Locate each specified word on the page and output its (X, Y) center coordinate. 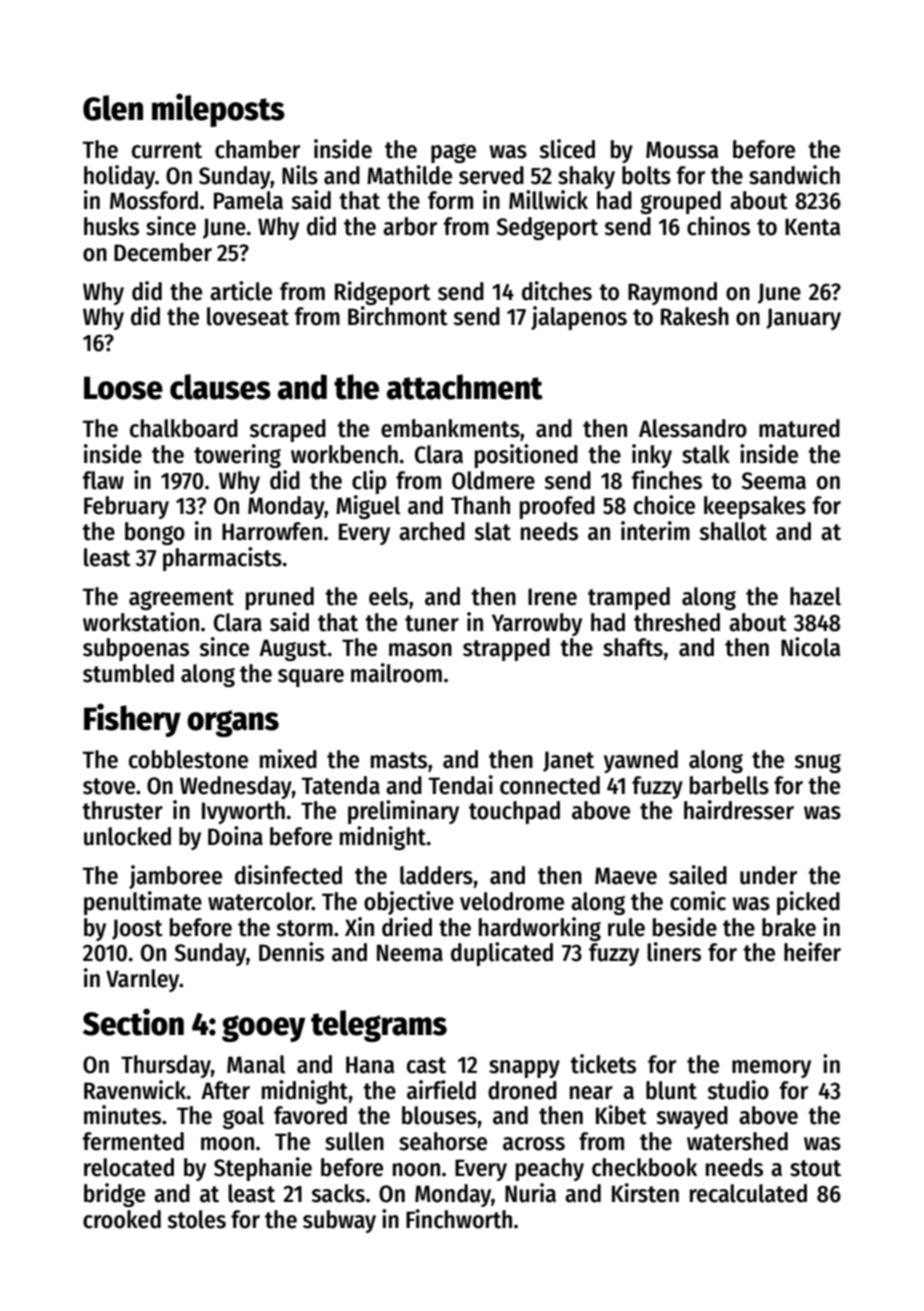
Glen (113, 108)
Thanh (480, 505)
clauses (220, 387)
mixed (288, 759)
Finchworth (459, 1219)
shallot (733, 531)
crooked (122, 1219)
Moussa (682, 150)
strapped (506, 649)
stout (815, 1168)
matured (799, 428)
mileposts (218, 110)
